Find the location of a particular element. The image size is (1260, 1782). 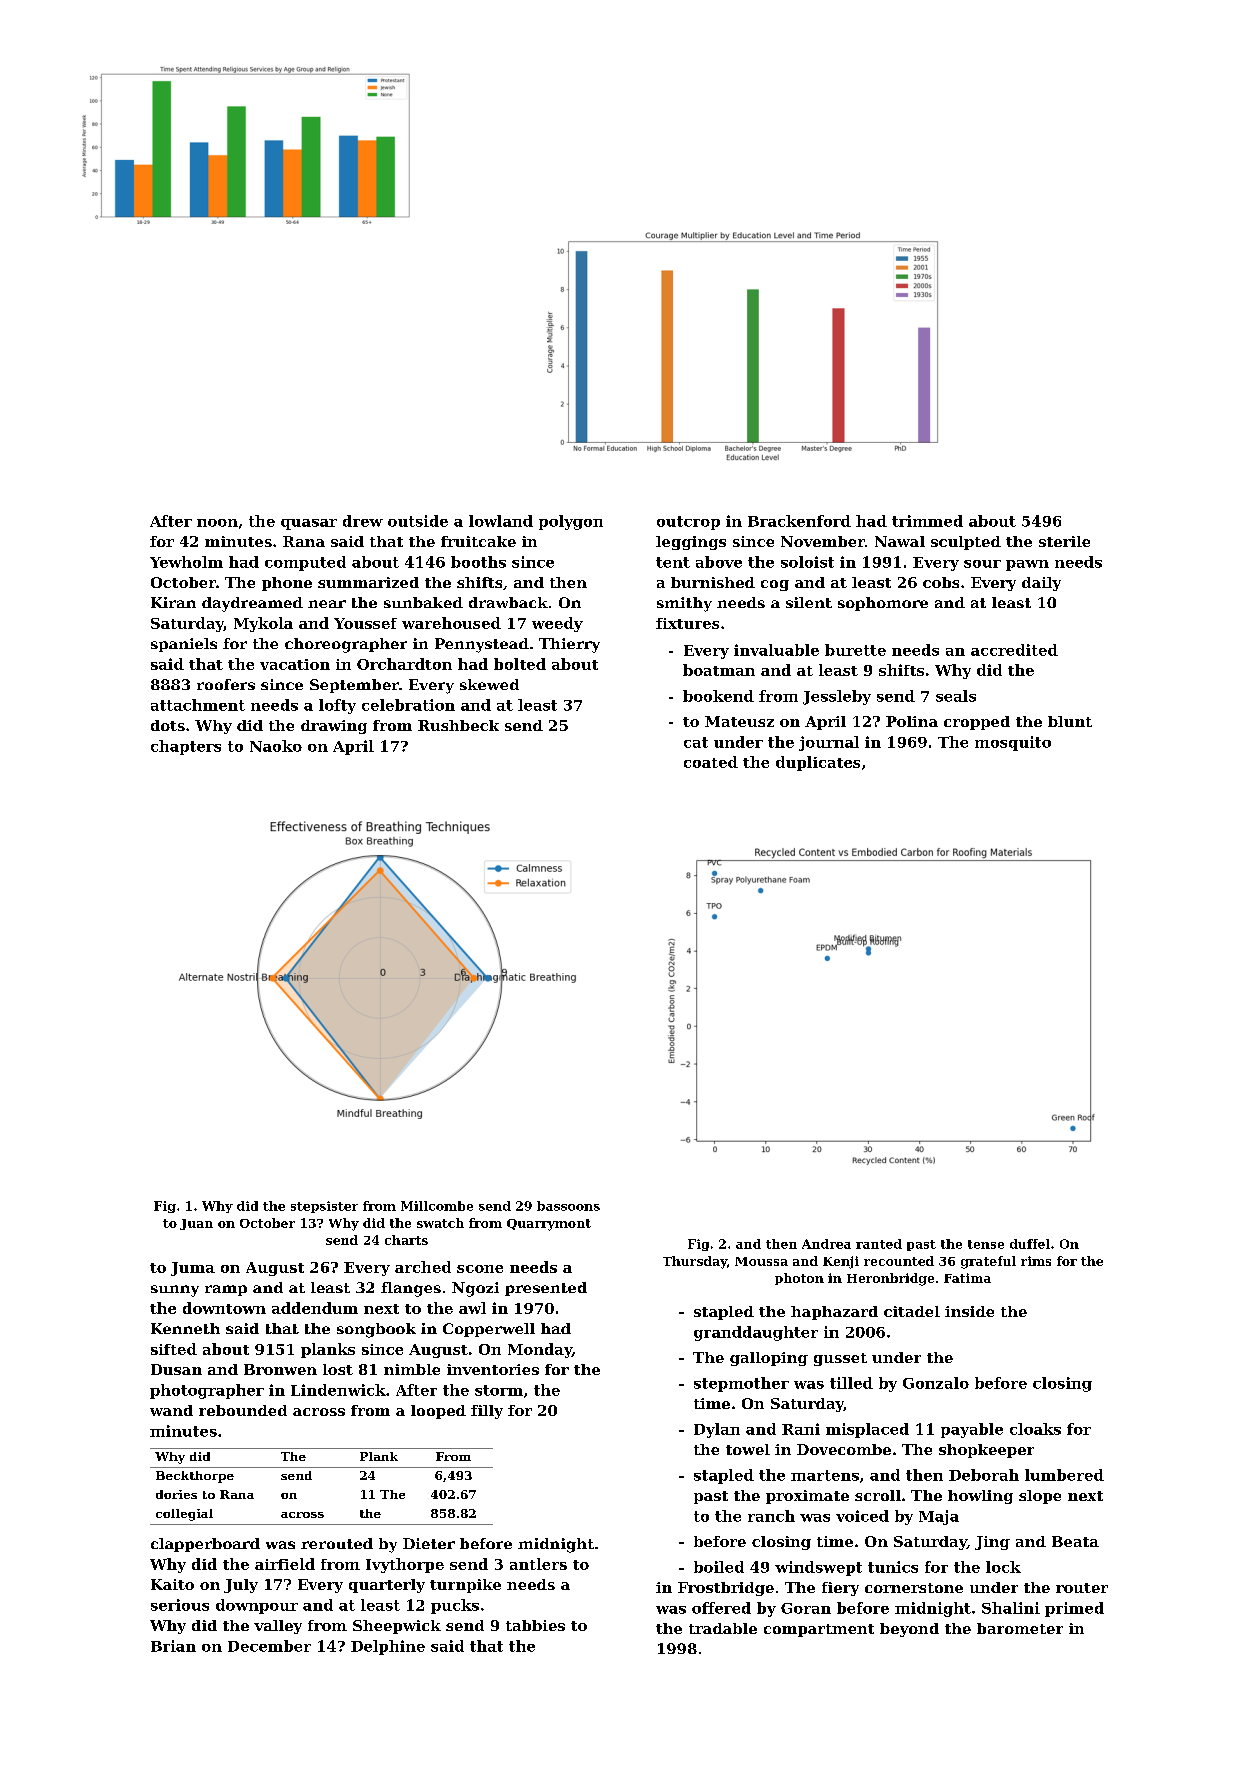

quasar is located at coordinates (309, 524).
